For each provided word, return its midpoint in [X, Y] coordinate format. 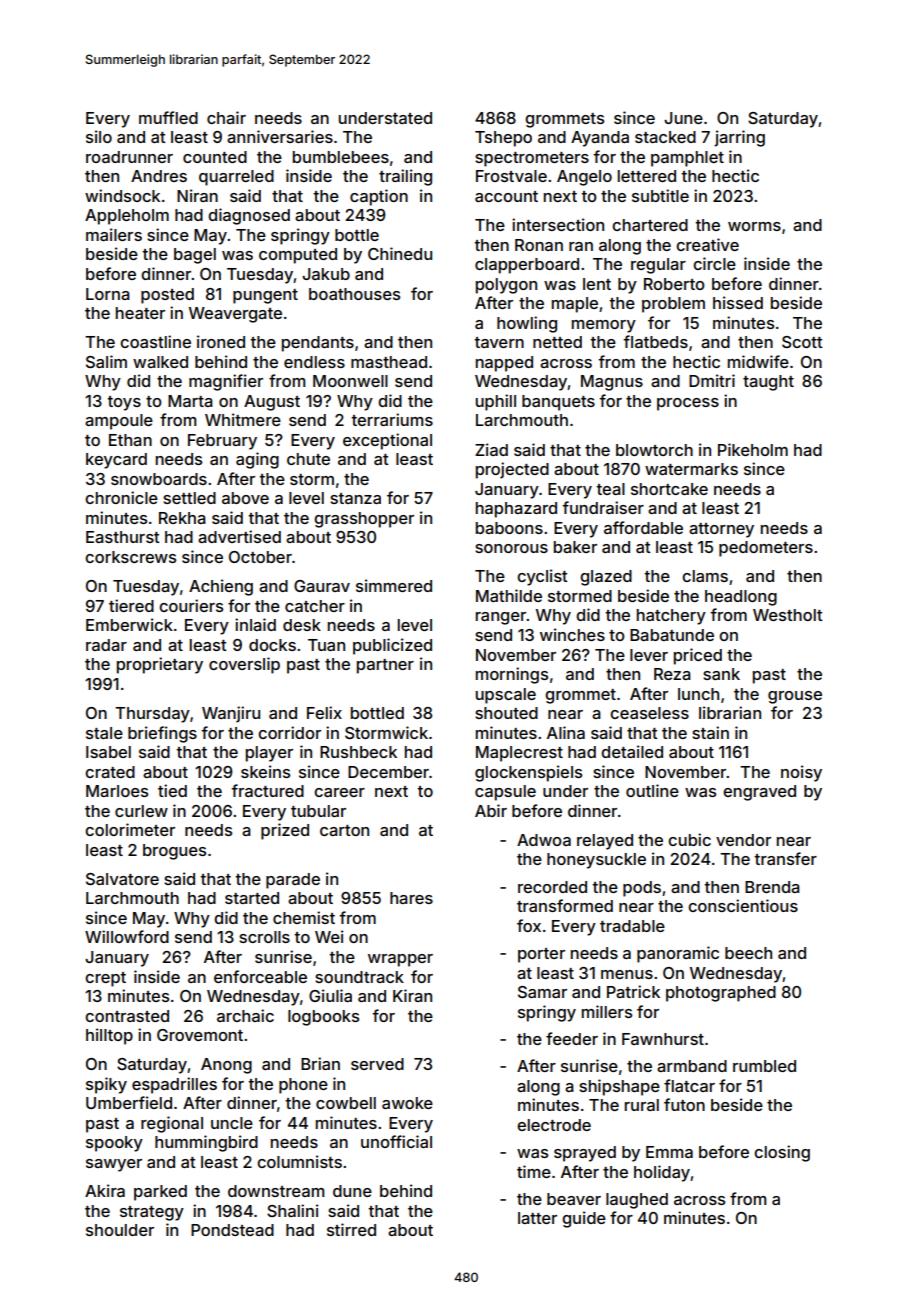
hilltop [109, 1036]
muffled [168, 117]
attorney [721, 530]
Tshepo [503, 139]
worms [754, 226]
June [683, 118]
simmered [394, 585]
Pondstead [232, 1230]
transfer [785, 858]
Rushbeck [358, 752]
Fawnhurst [663, 1039]
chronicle [121, 497]
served [377, 1064]
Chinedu [400, 253]
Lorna [108, 294]
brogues [174, 852]
